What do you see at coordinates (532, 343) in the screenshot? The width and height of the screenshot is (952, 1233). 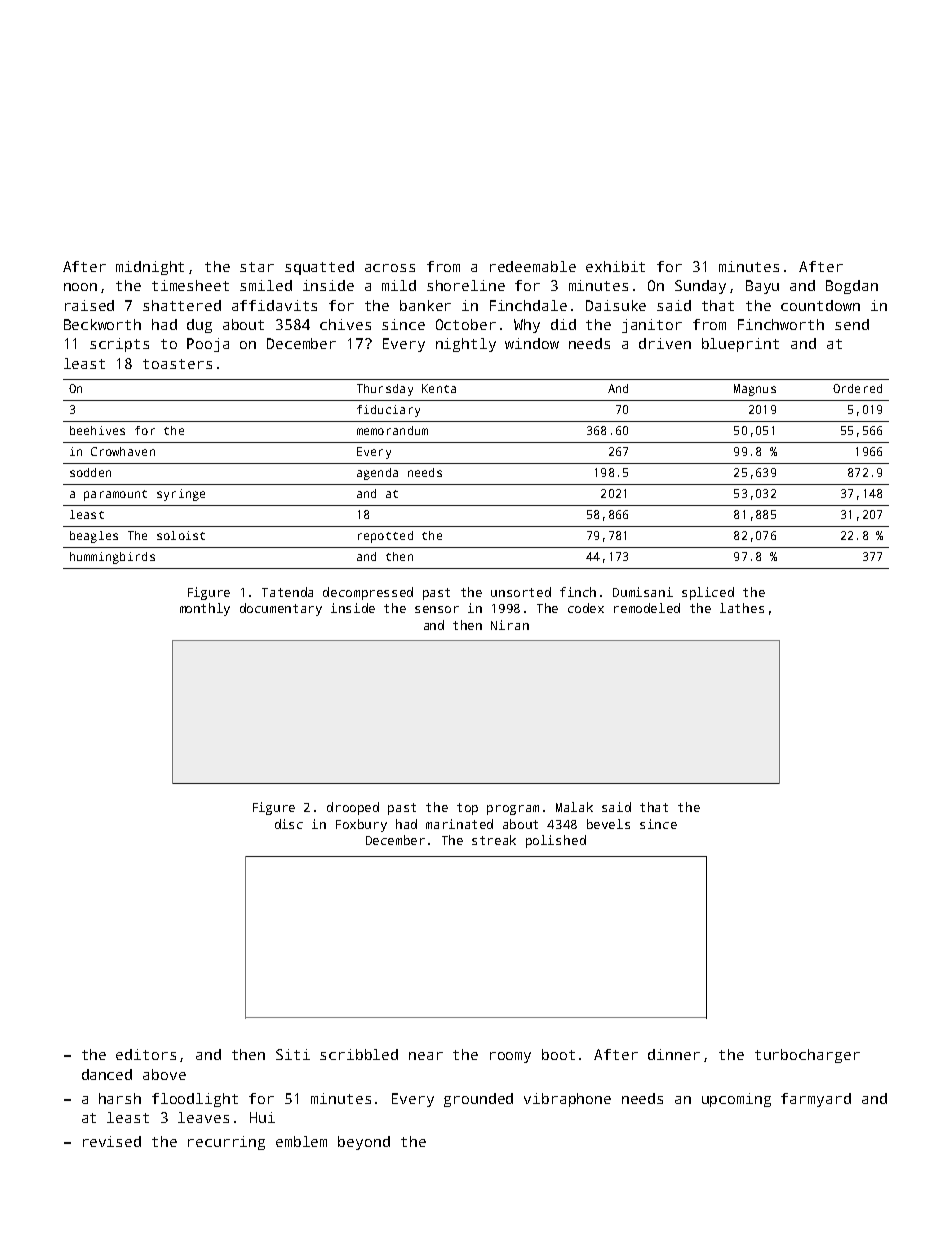 I see `window` at bounding box center [532, 343].
